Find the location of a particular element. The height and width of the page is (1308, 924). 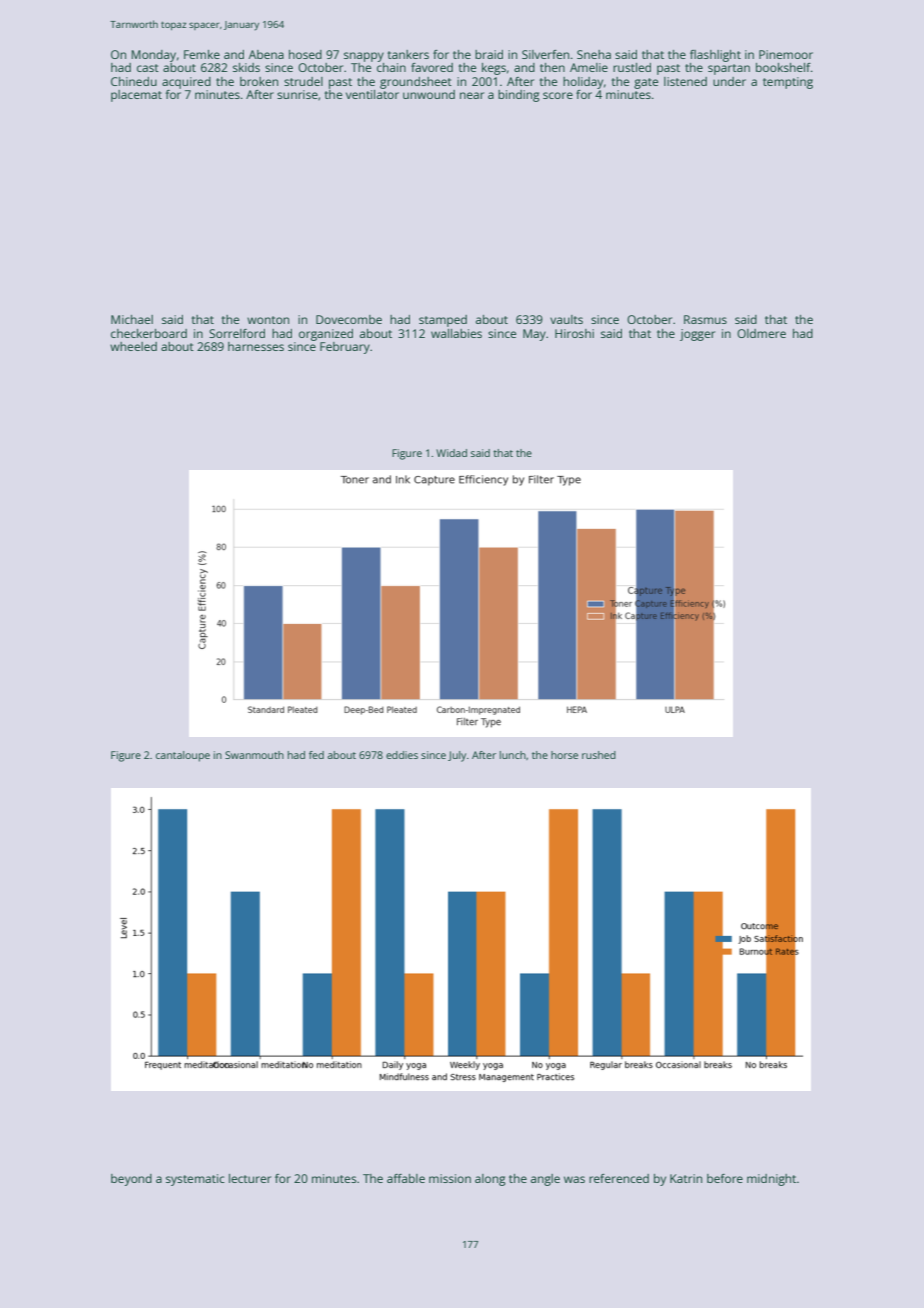

midnight is located at coordinates (771, 1180).
